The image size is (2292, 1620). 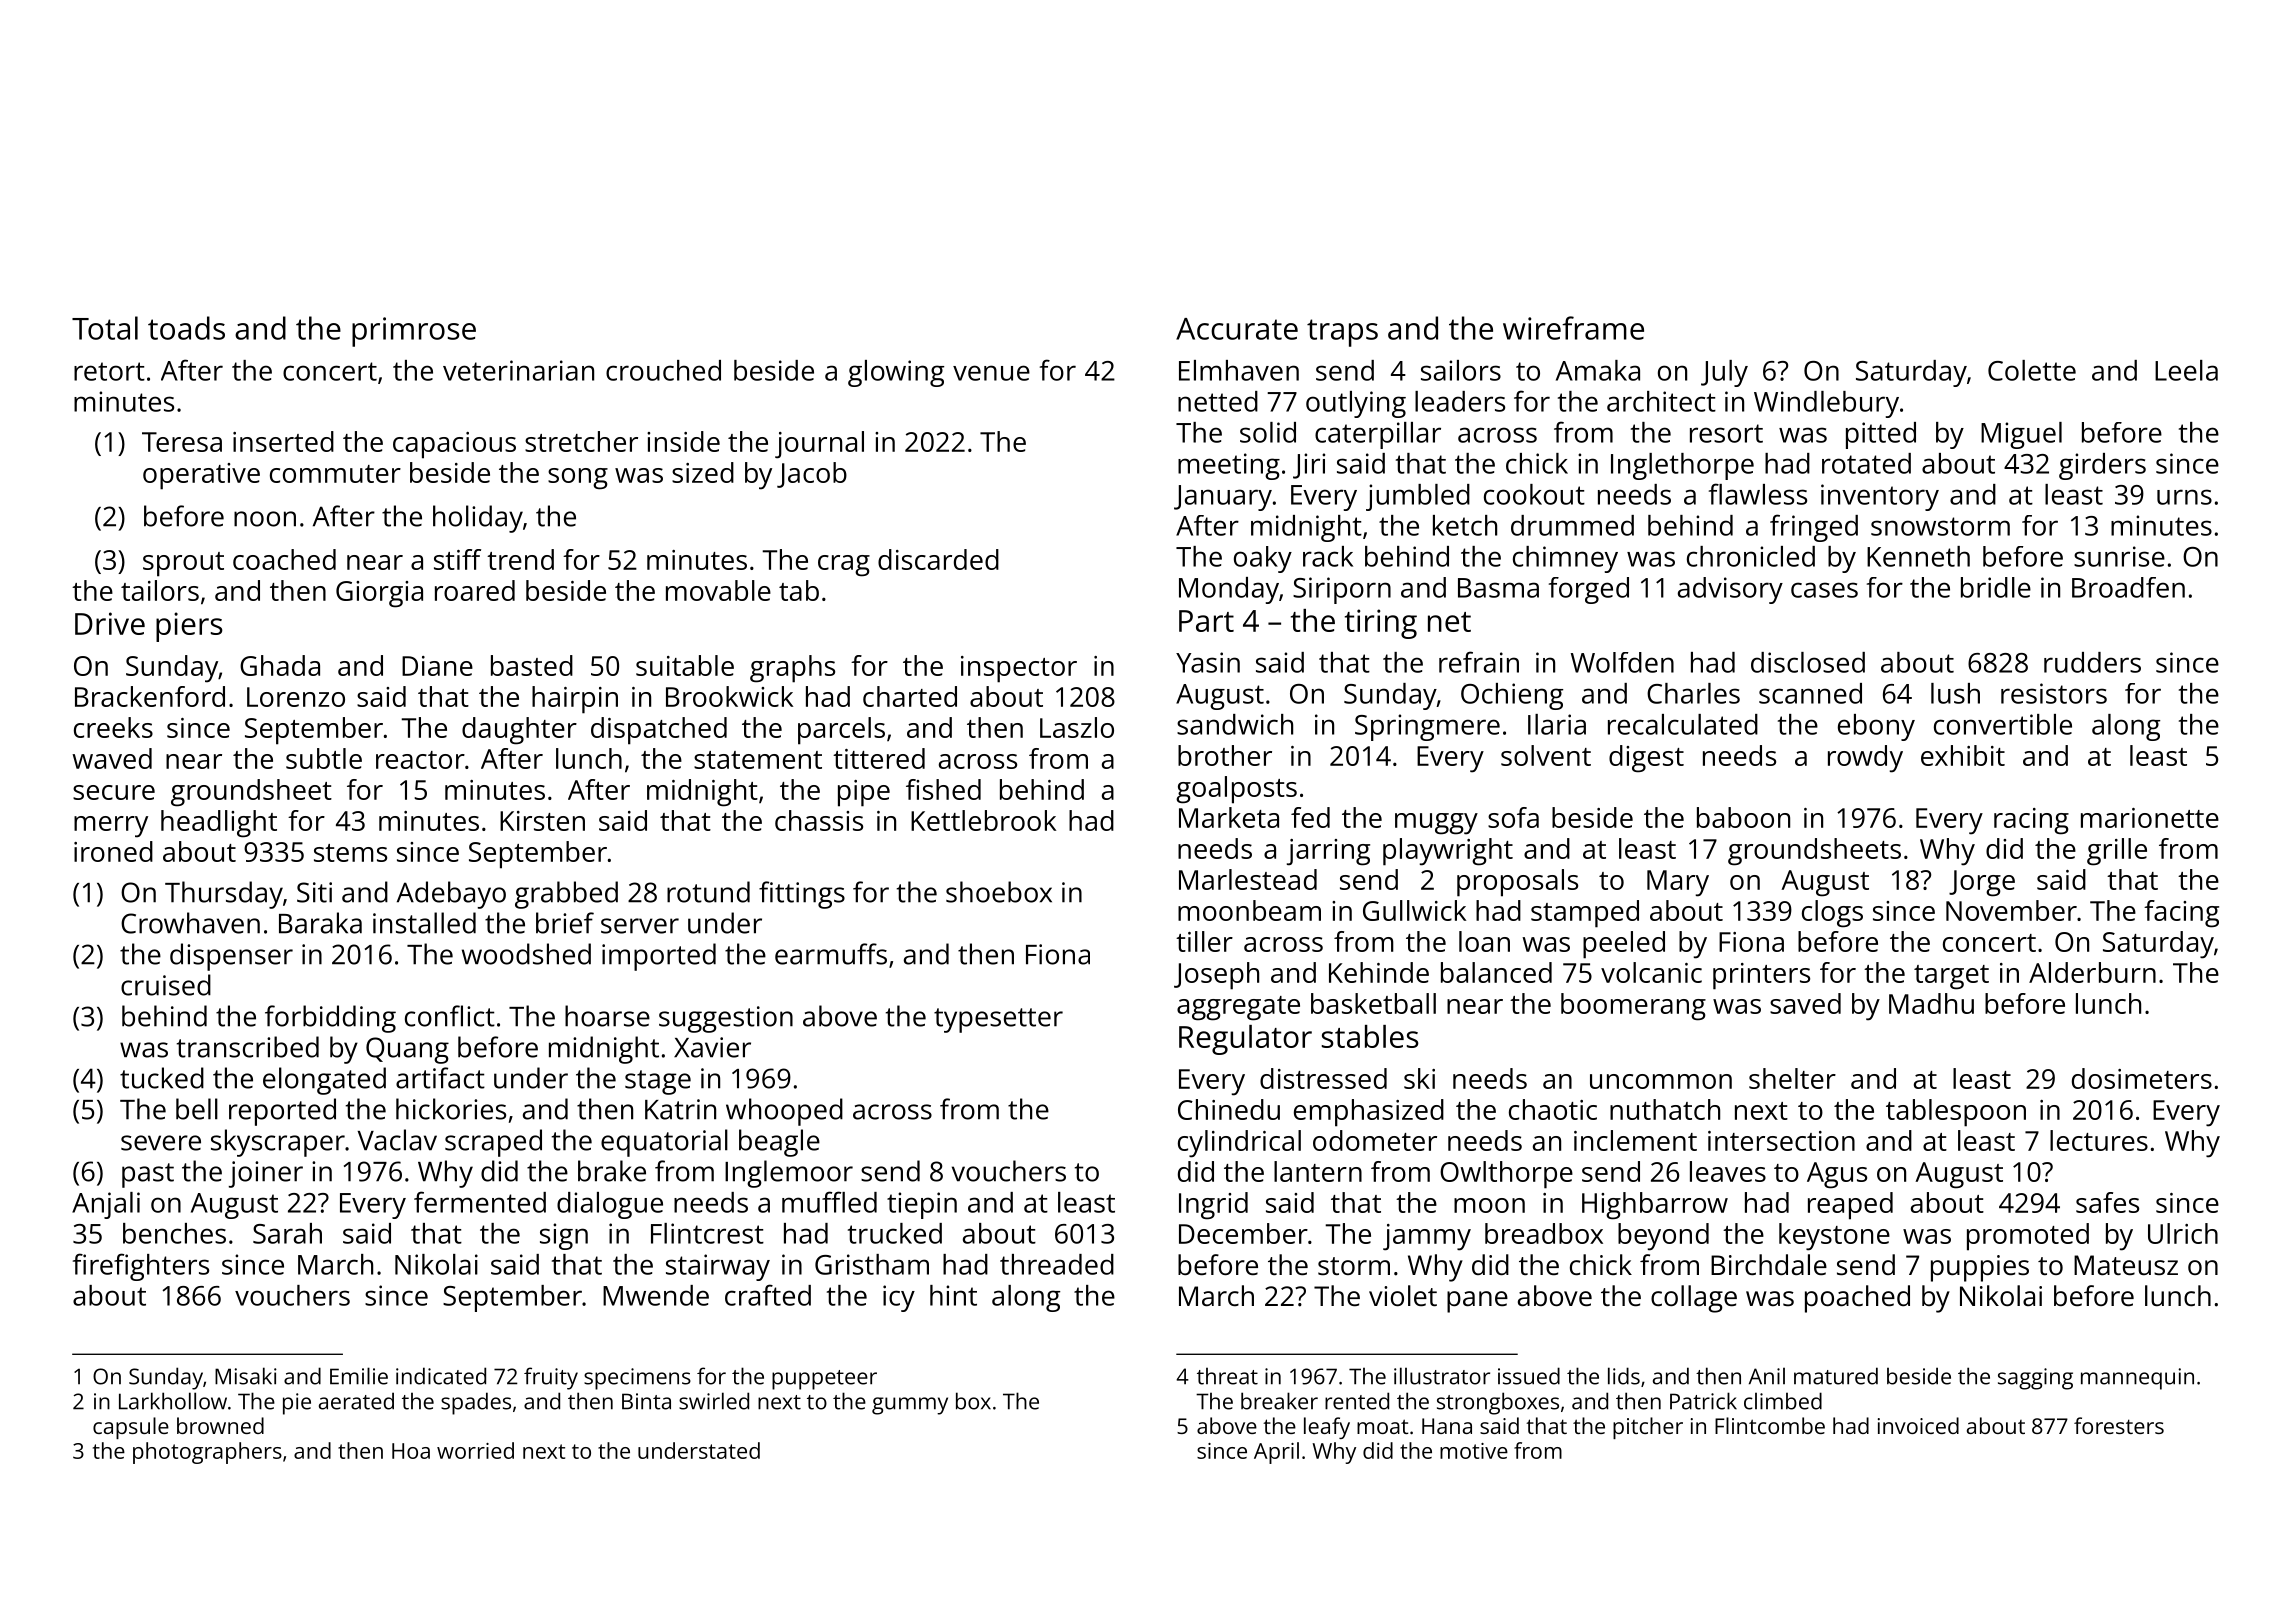 What do you see at coordinates (575, 700) in the image?
I see `hairpin` at bounding box center [575, 700].
